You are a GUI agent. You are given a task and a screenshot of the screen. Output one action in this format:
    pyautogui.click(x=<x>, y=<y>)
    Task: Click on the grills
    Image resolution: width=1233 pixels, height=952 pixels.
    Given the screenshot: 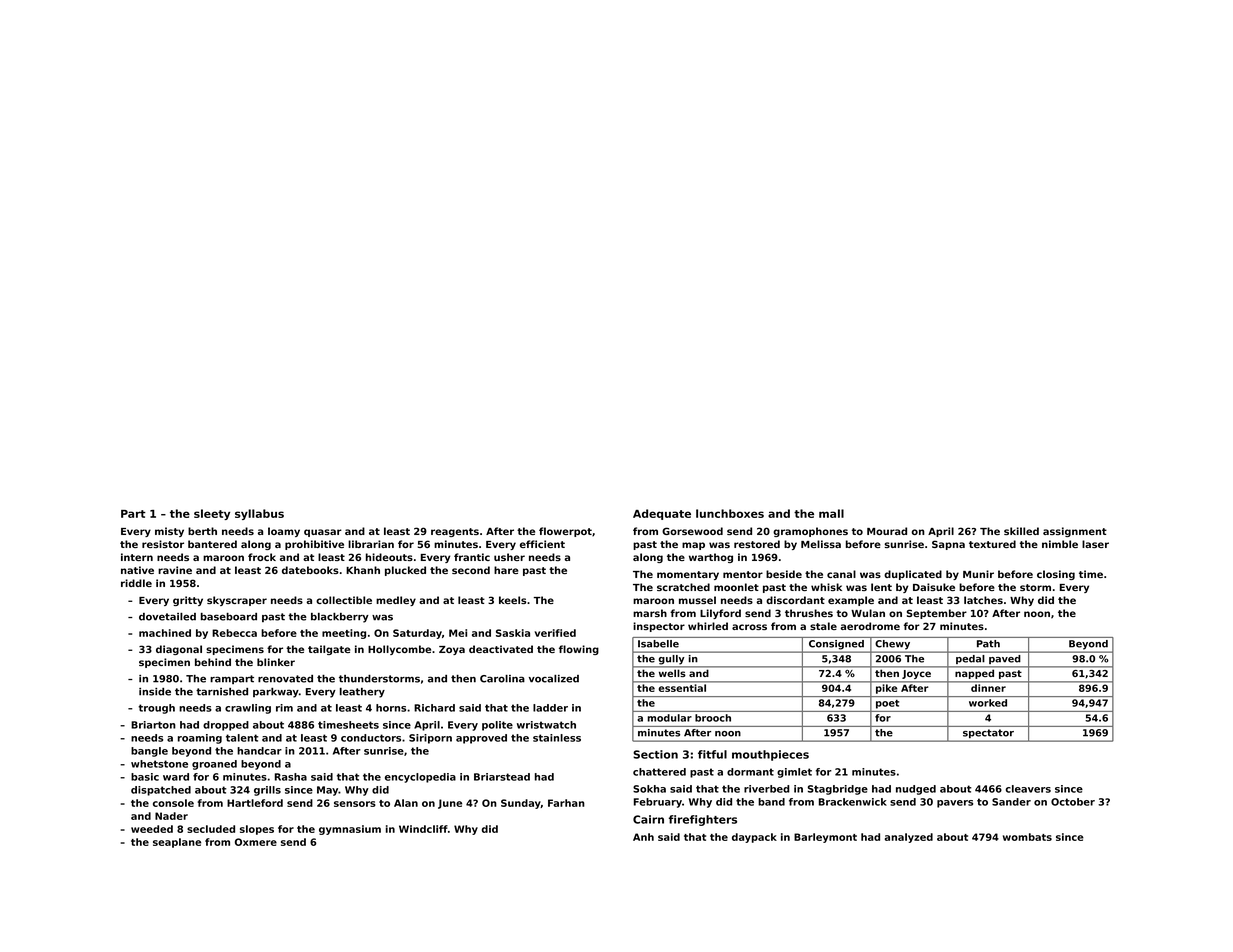 What is the action you would take?
    pyautogui.click(x=267, y=791)
